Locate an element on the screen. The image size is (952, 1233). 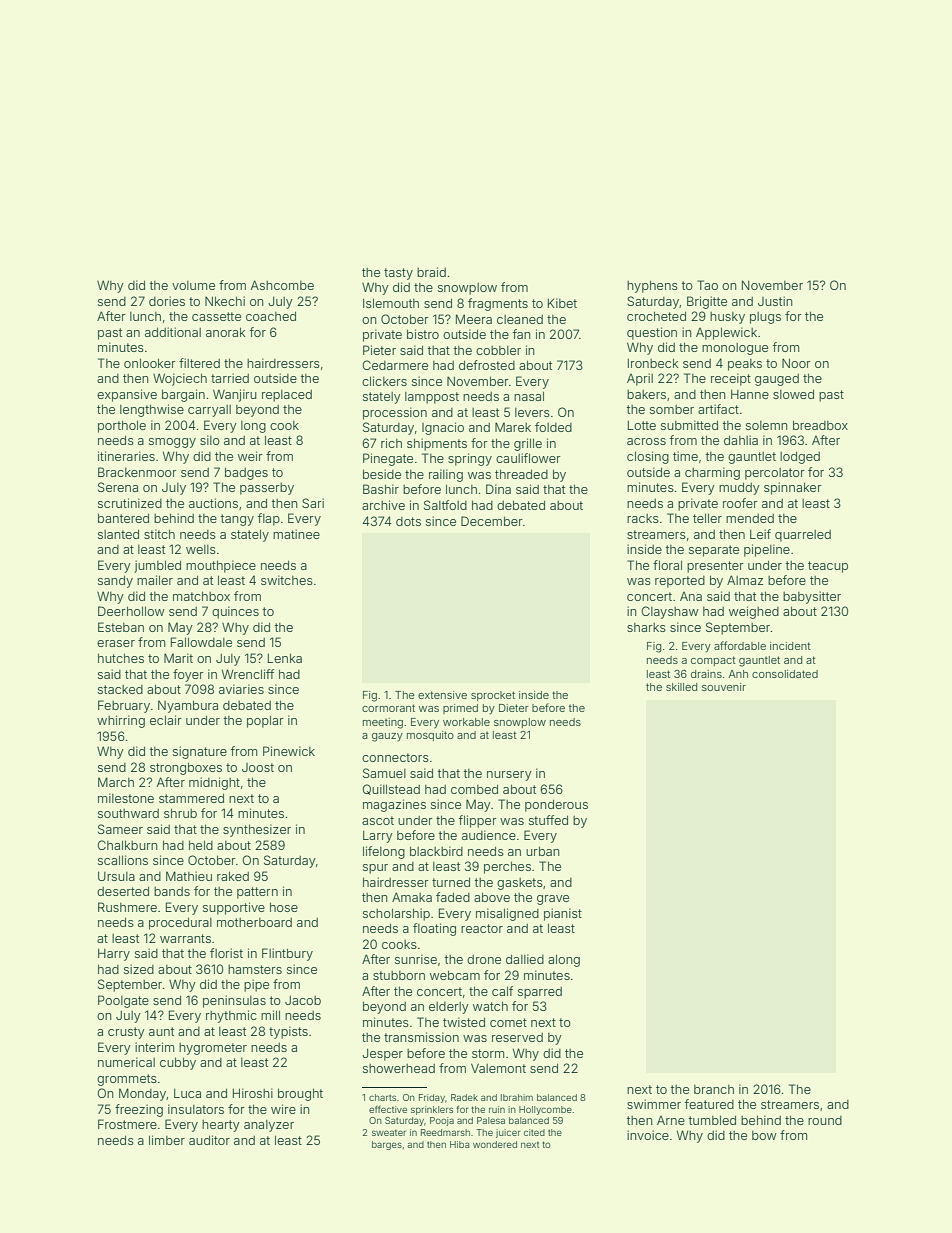
pianist is located at coordinates (563, 914).
